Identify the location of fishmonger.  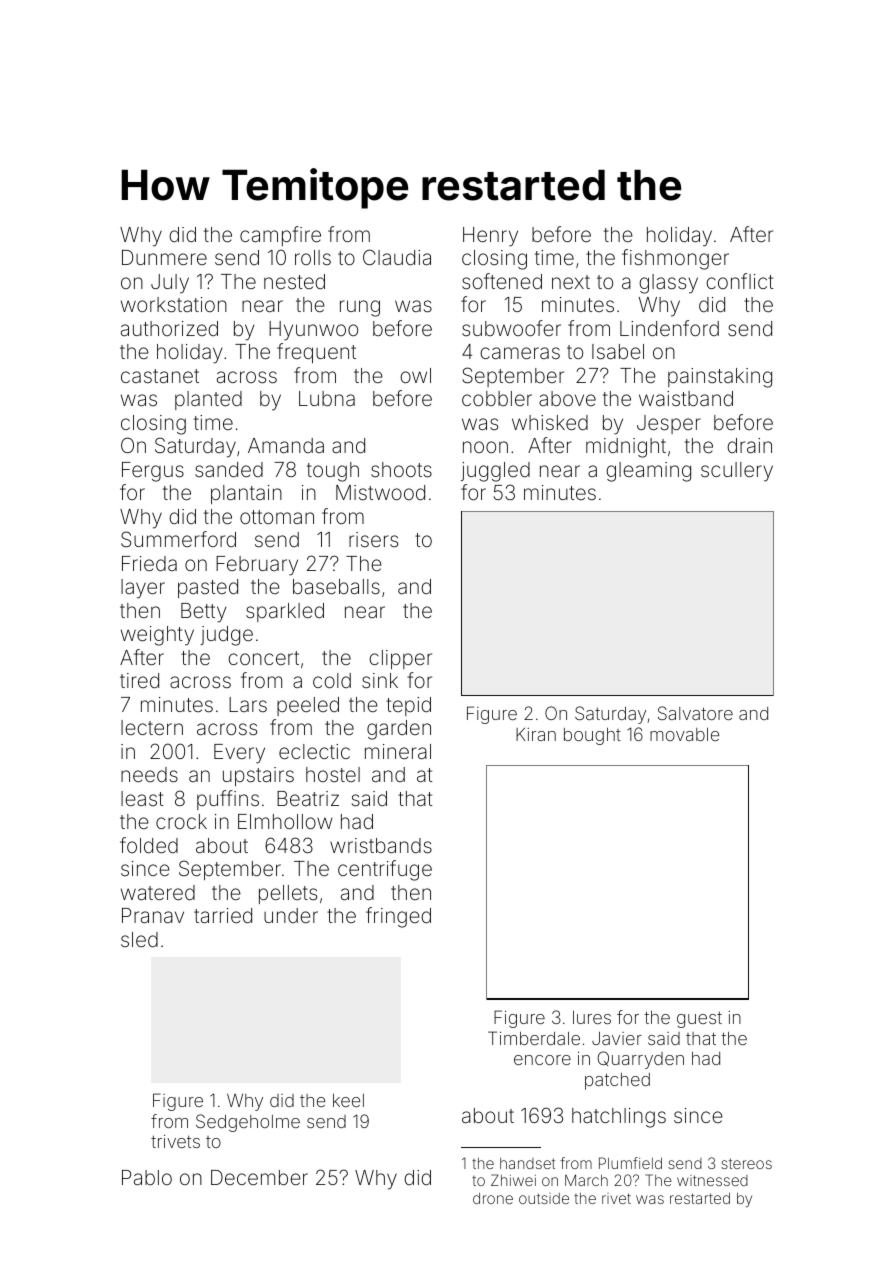
(675, 259).
